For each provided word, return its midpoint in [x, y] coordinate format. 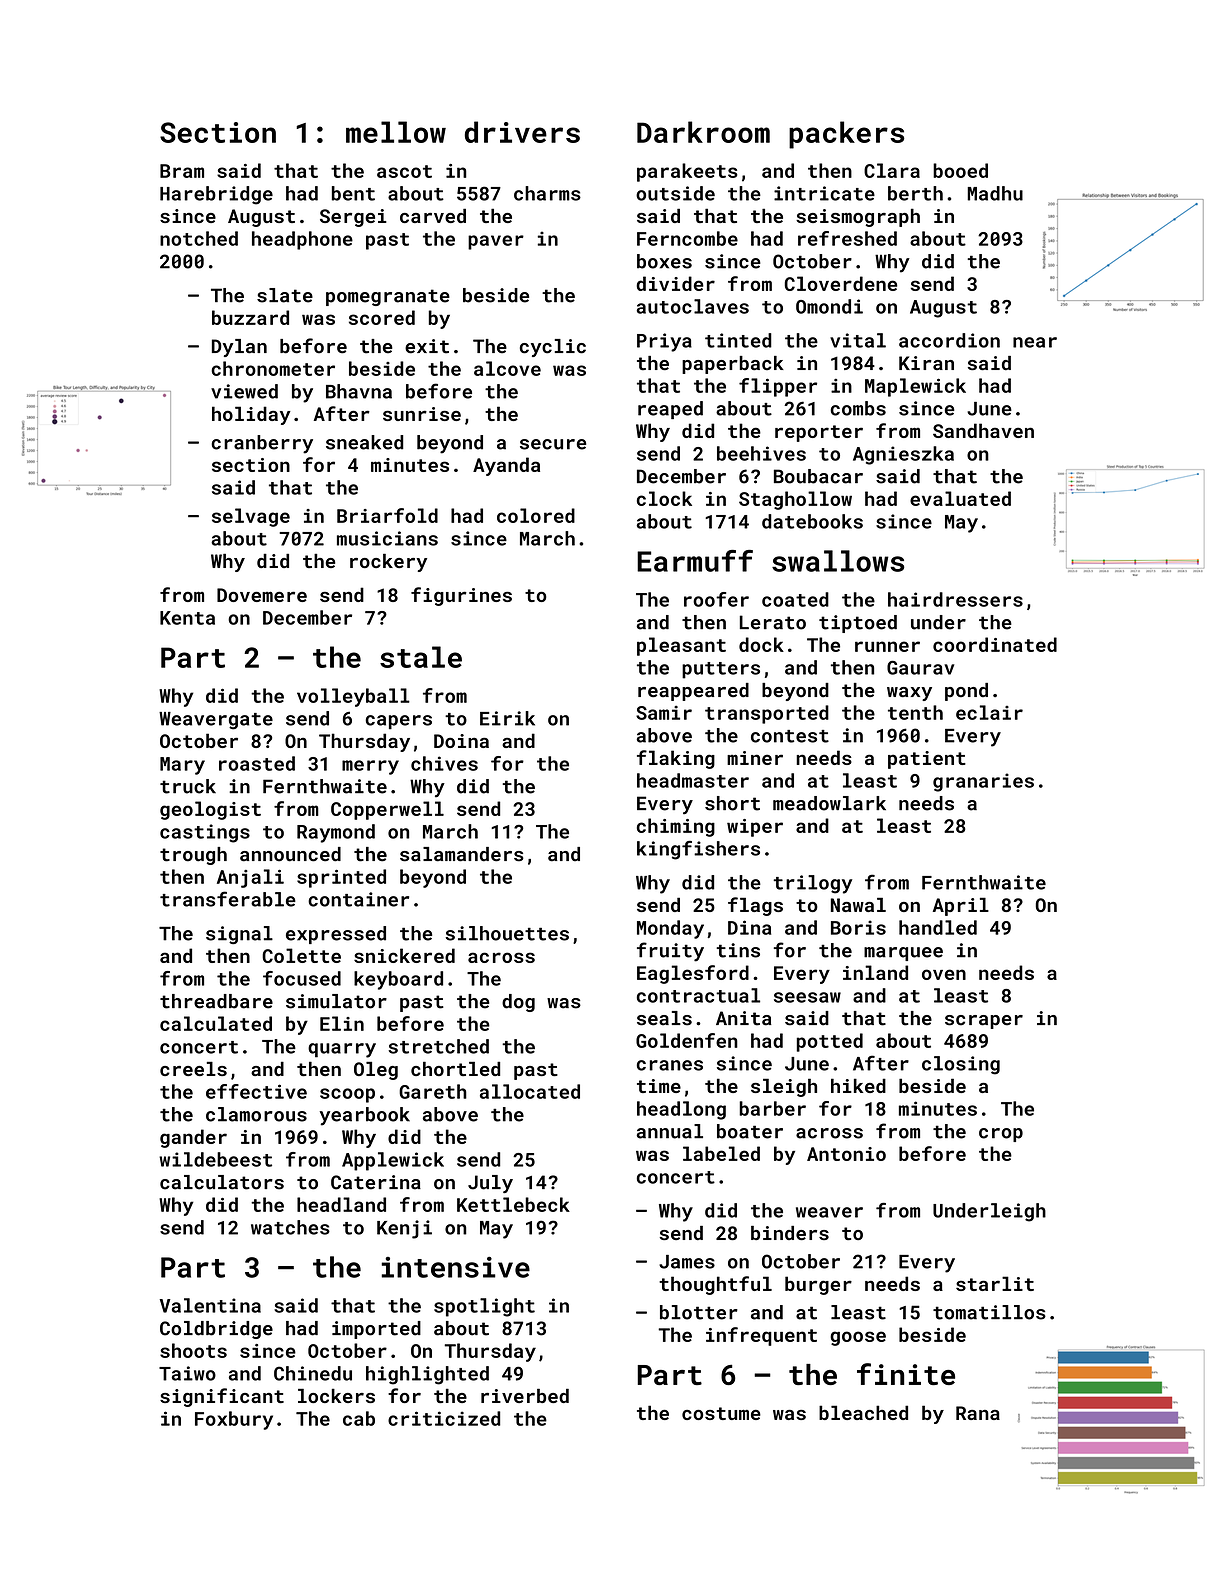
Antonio [846, 1154]
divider [675, 283]
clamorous [256, 1114]
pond [966, 692]
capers [398, 722]
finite [906, 1374]
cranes [670, 1065]
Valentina [210, 1305]
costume [721, 1413]
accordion [949, 340]
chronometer [273, 368]
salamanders [462, 854]
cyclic [553, 348]
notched [199, 238]
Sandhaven [983, 430]
